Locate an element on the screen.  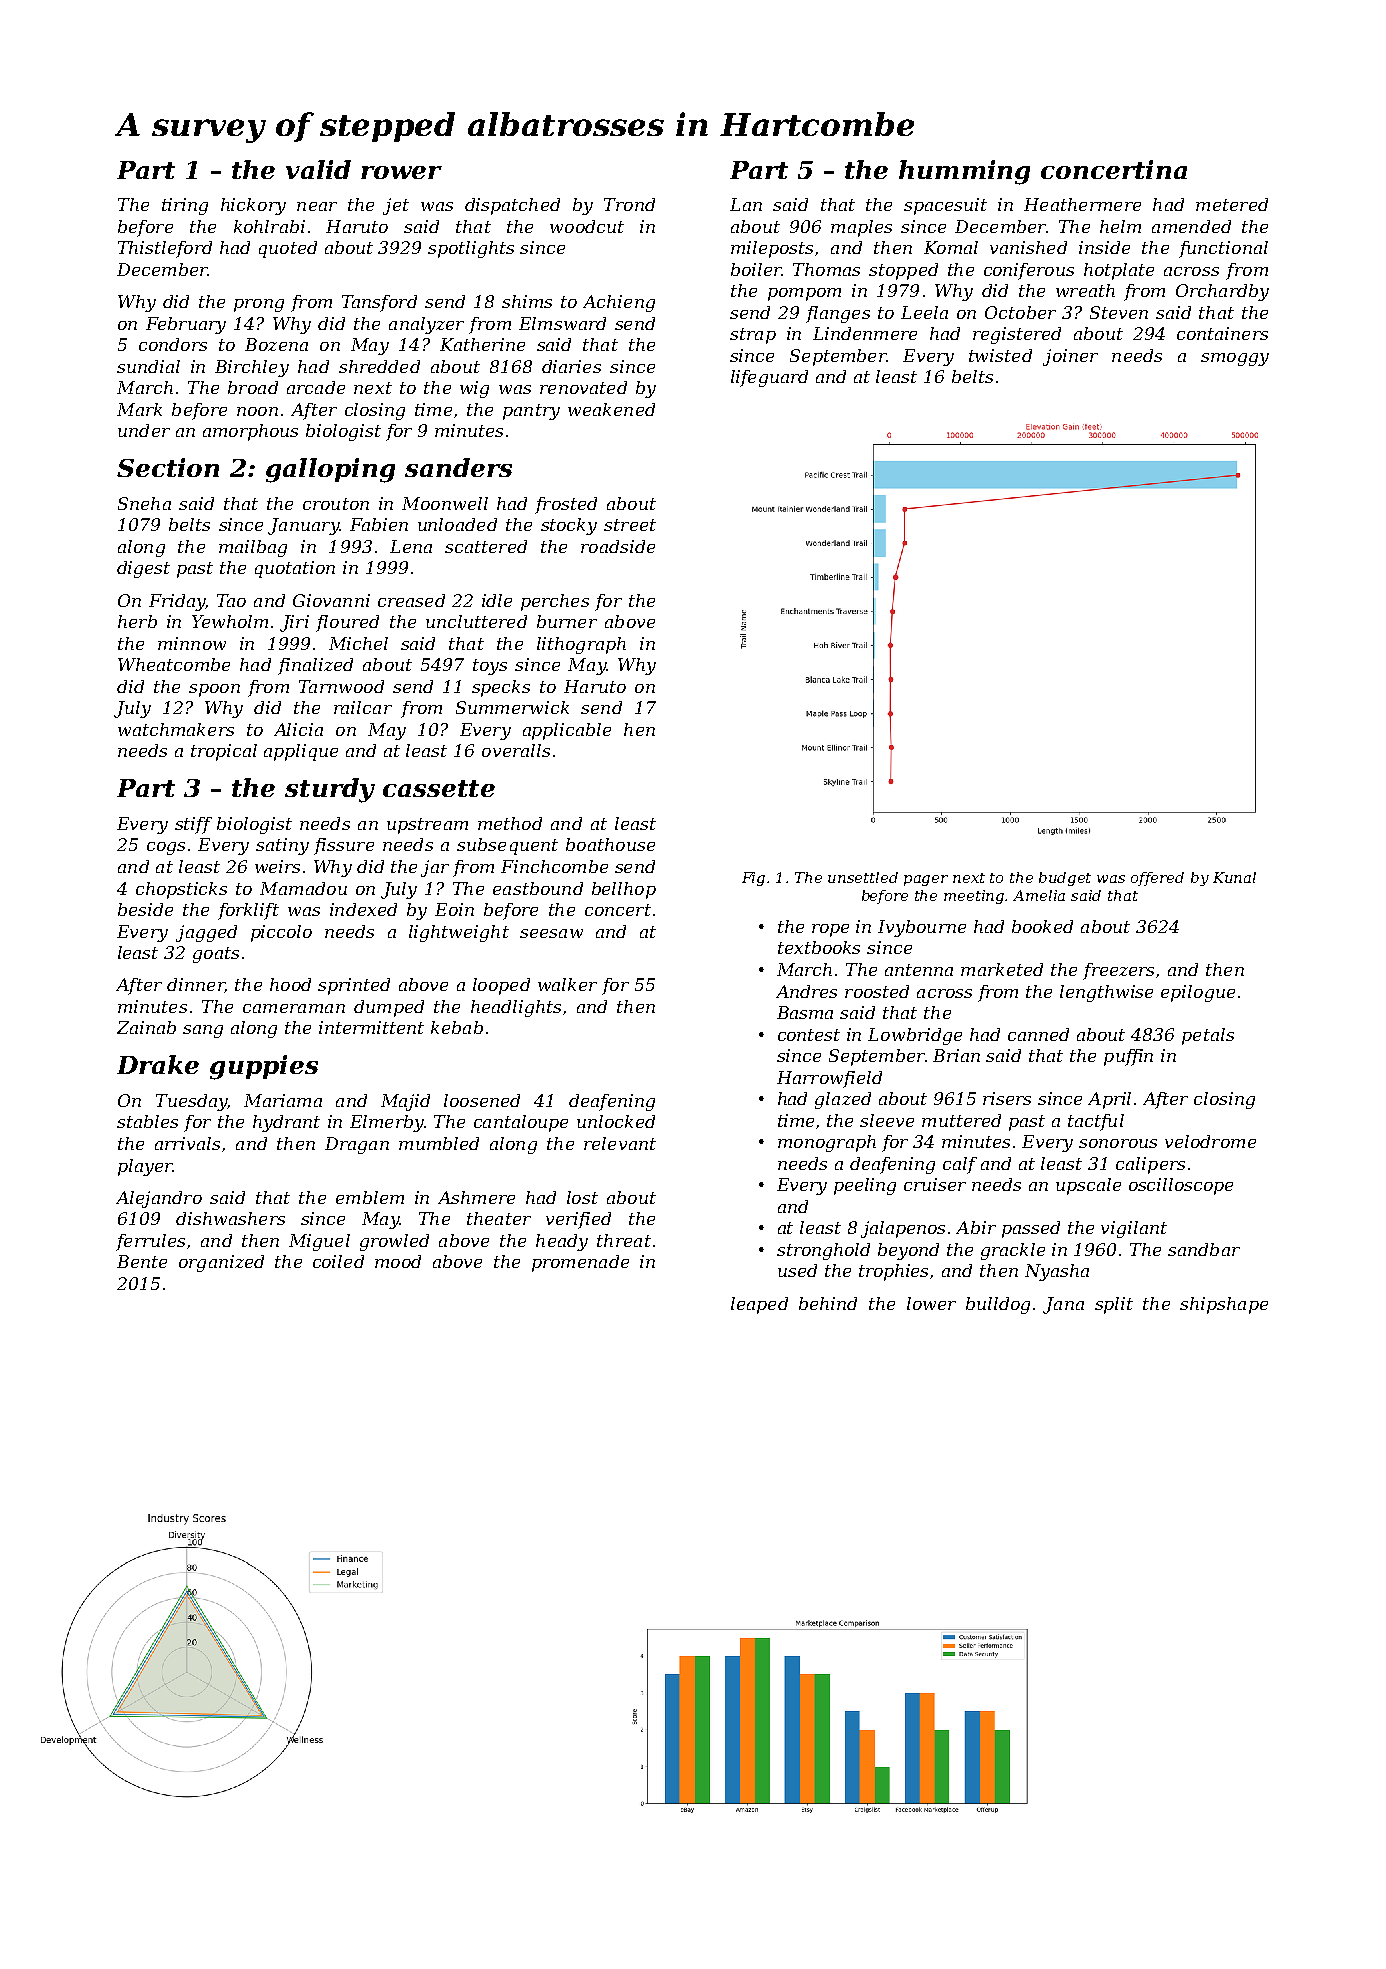
Kunal is located at coordinates (1234, 877).
